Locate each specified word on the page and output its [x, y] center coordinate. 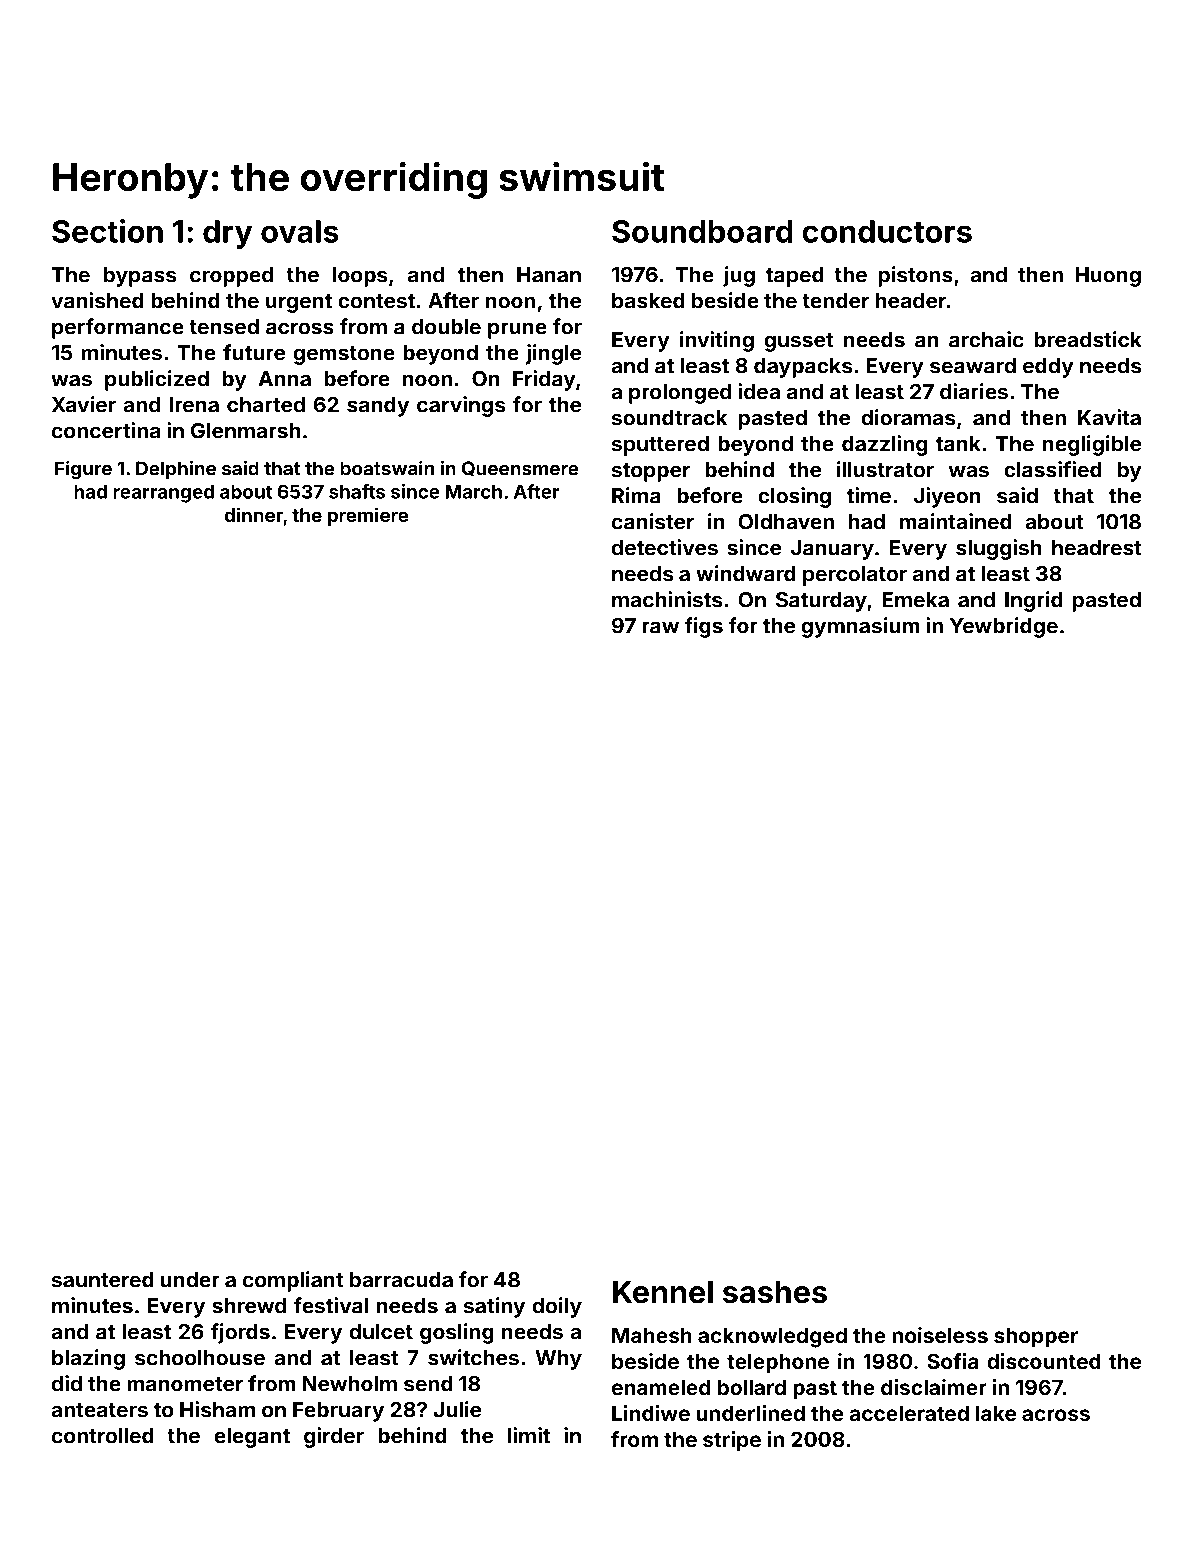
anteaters [99, 1410]
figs [703, 627]
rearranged [163, 494]
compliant [293, 1281]
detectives [665, 547]
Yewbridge [1004, 627]
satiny [494, 1307]
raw [660, 627]
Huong [1108, 277]
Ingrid [1034, 601]
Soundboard [702, 231]
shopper [1036, 1337]
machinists [667, 599]
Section [107, 231]
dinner [254, 514]
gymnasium [860, 627]
